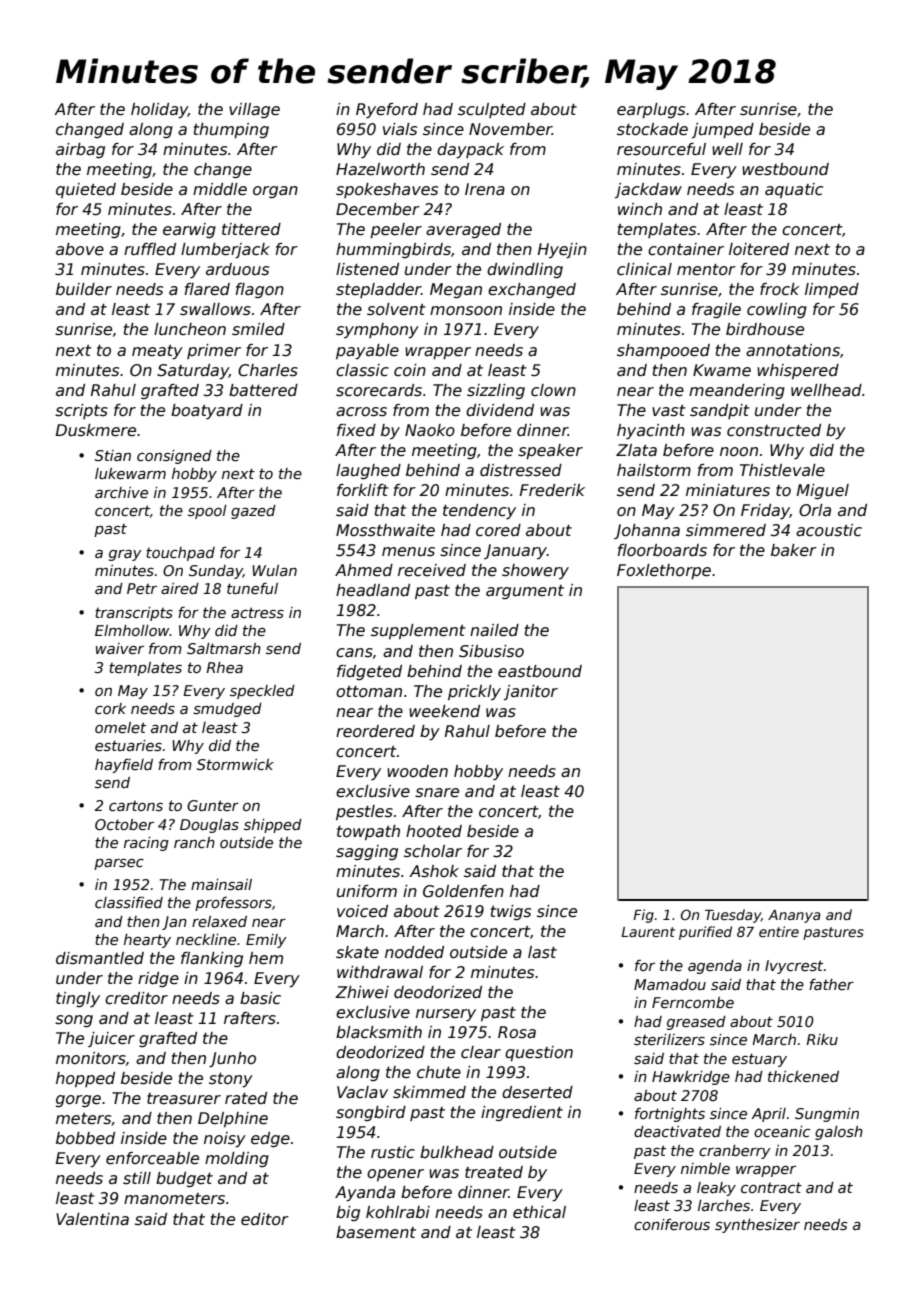 The width and height of the screenshot is (924, 1308). Describe the element at coordinates (652, 129) in the screenshot. I see `stockade` at that location.
